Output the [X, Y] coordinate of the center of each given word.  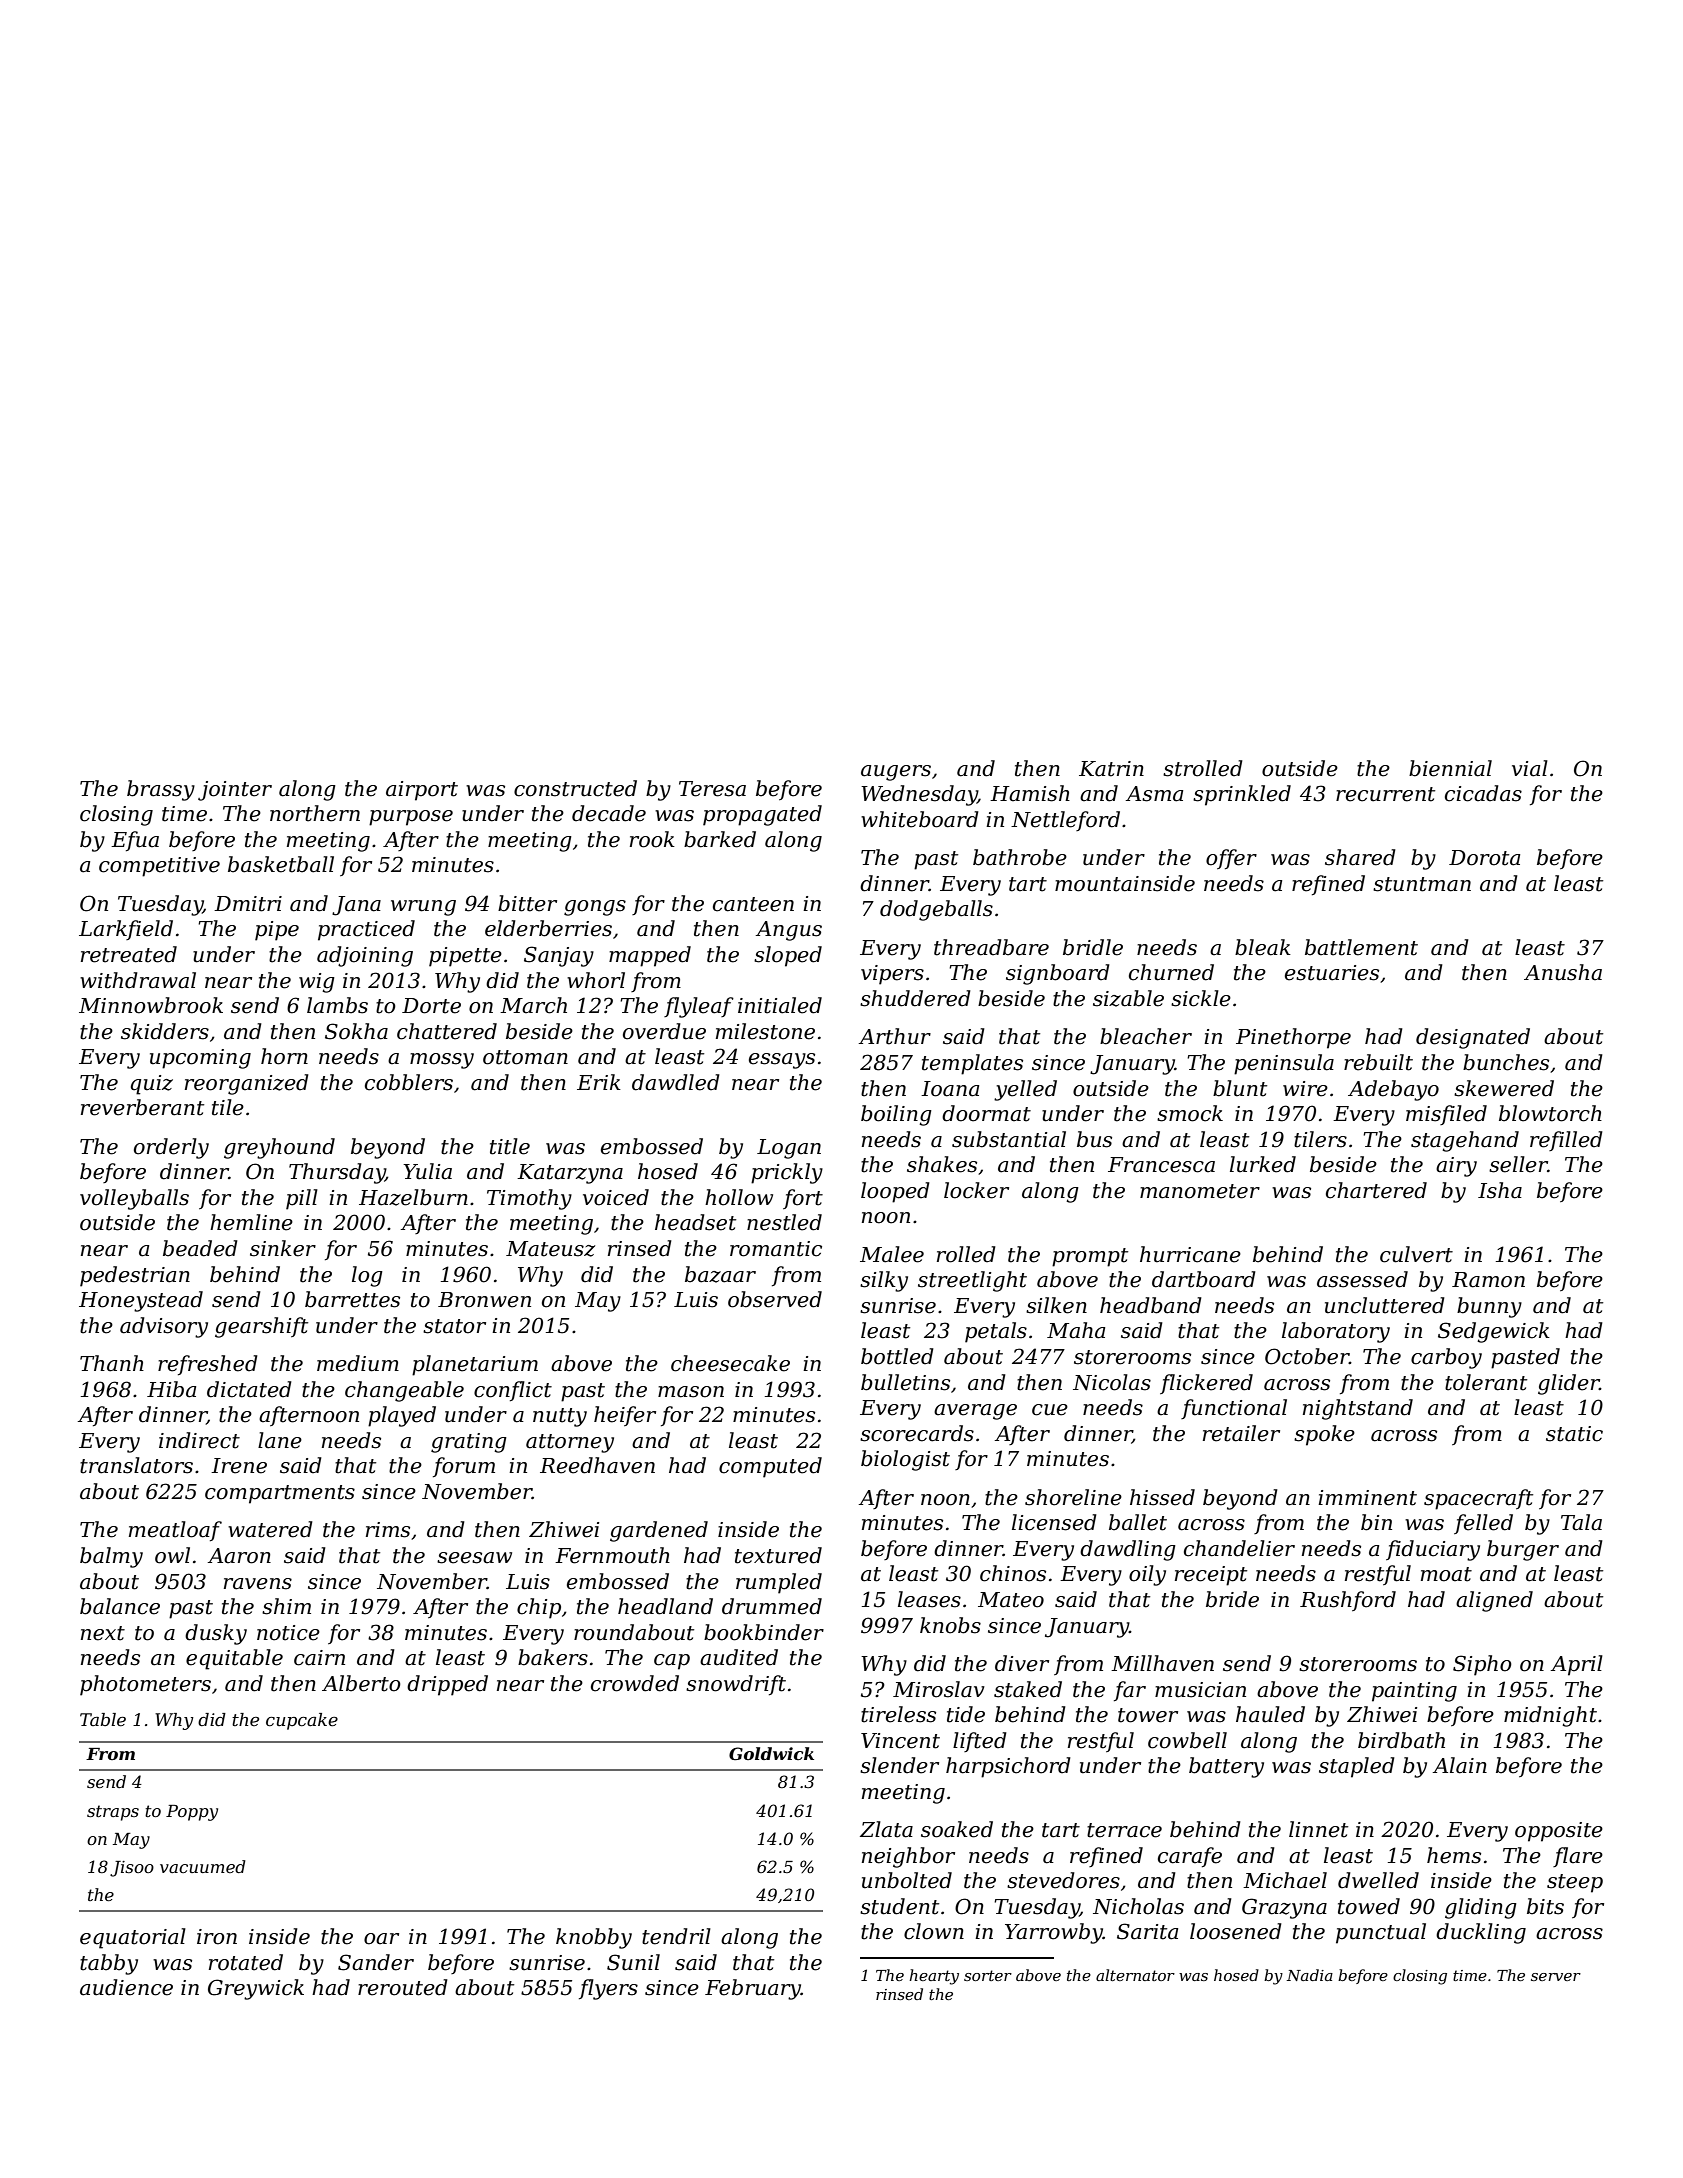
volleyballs [134, 1199]
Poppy [192, 1813]
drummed [772, 1606]
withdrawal [138, 980]
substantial [1009, 1139]
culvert [1416, 1254]
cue [1050, 1410]
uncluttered [1385, 1305]
